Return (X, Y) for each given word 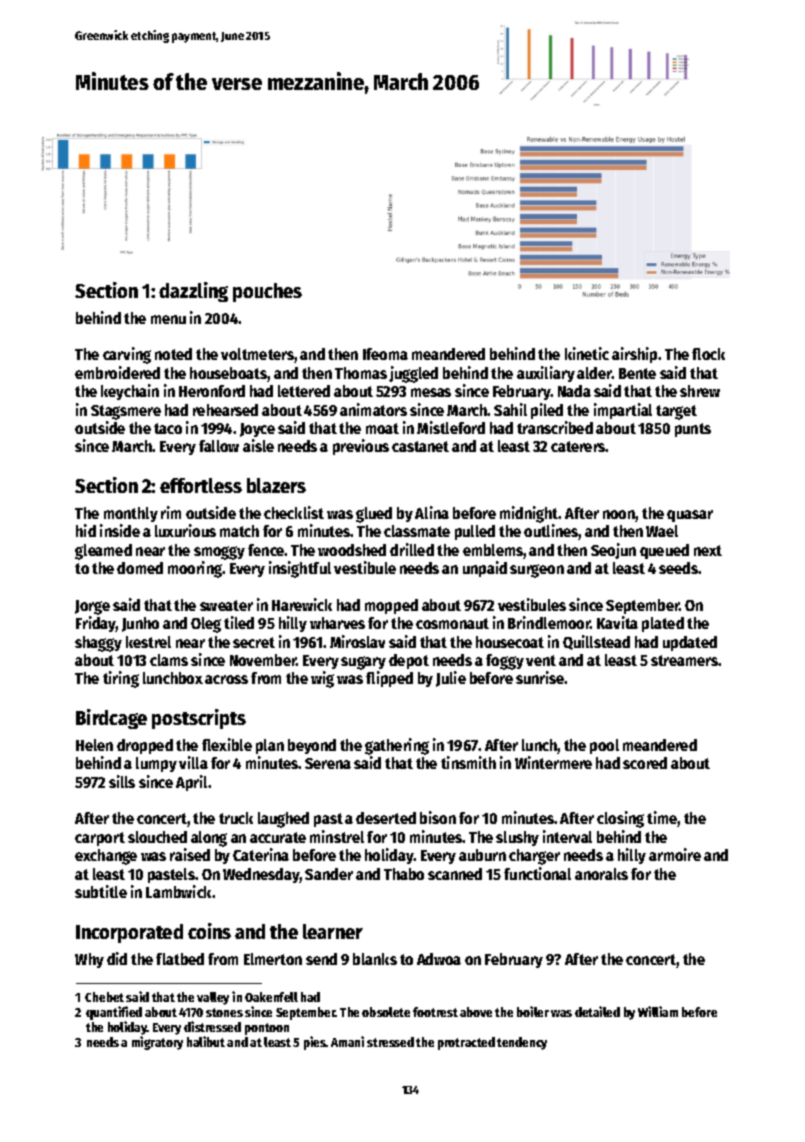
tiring (121, 679)
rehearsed (225, 410)
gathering (397, 746)
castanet (420, 446)
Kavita (617, 622)
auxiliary (546, 374)
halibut (206, 1041)
